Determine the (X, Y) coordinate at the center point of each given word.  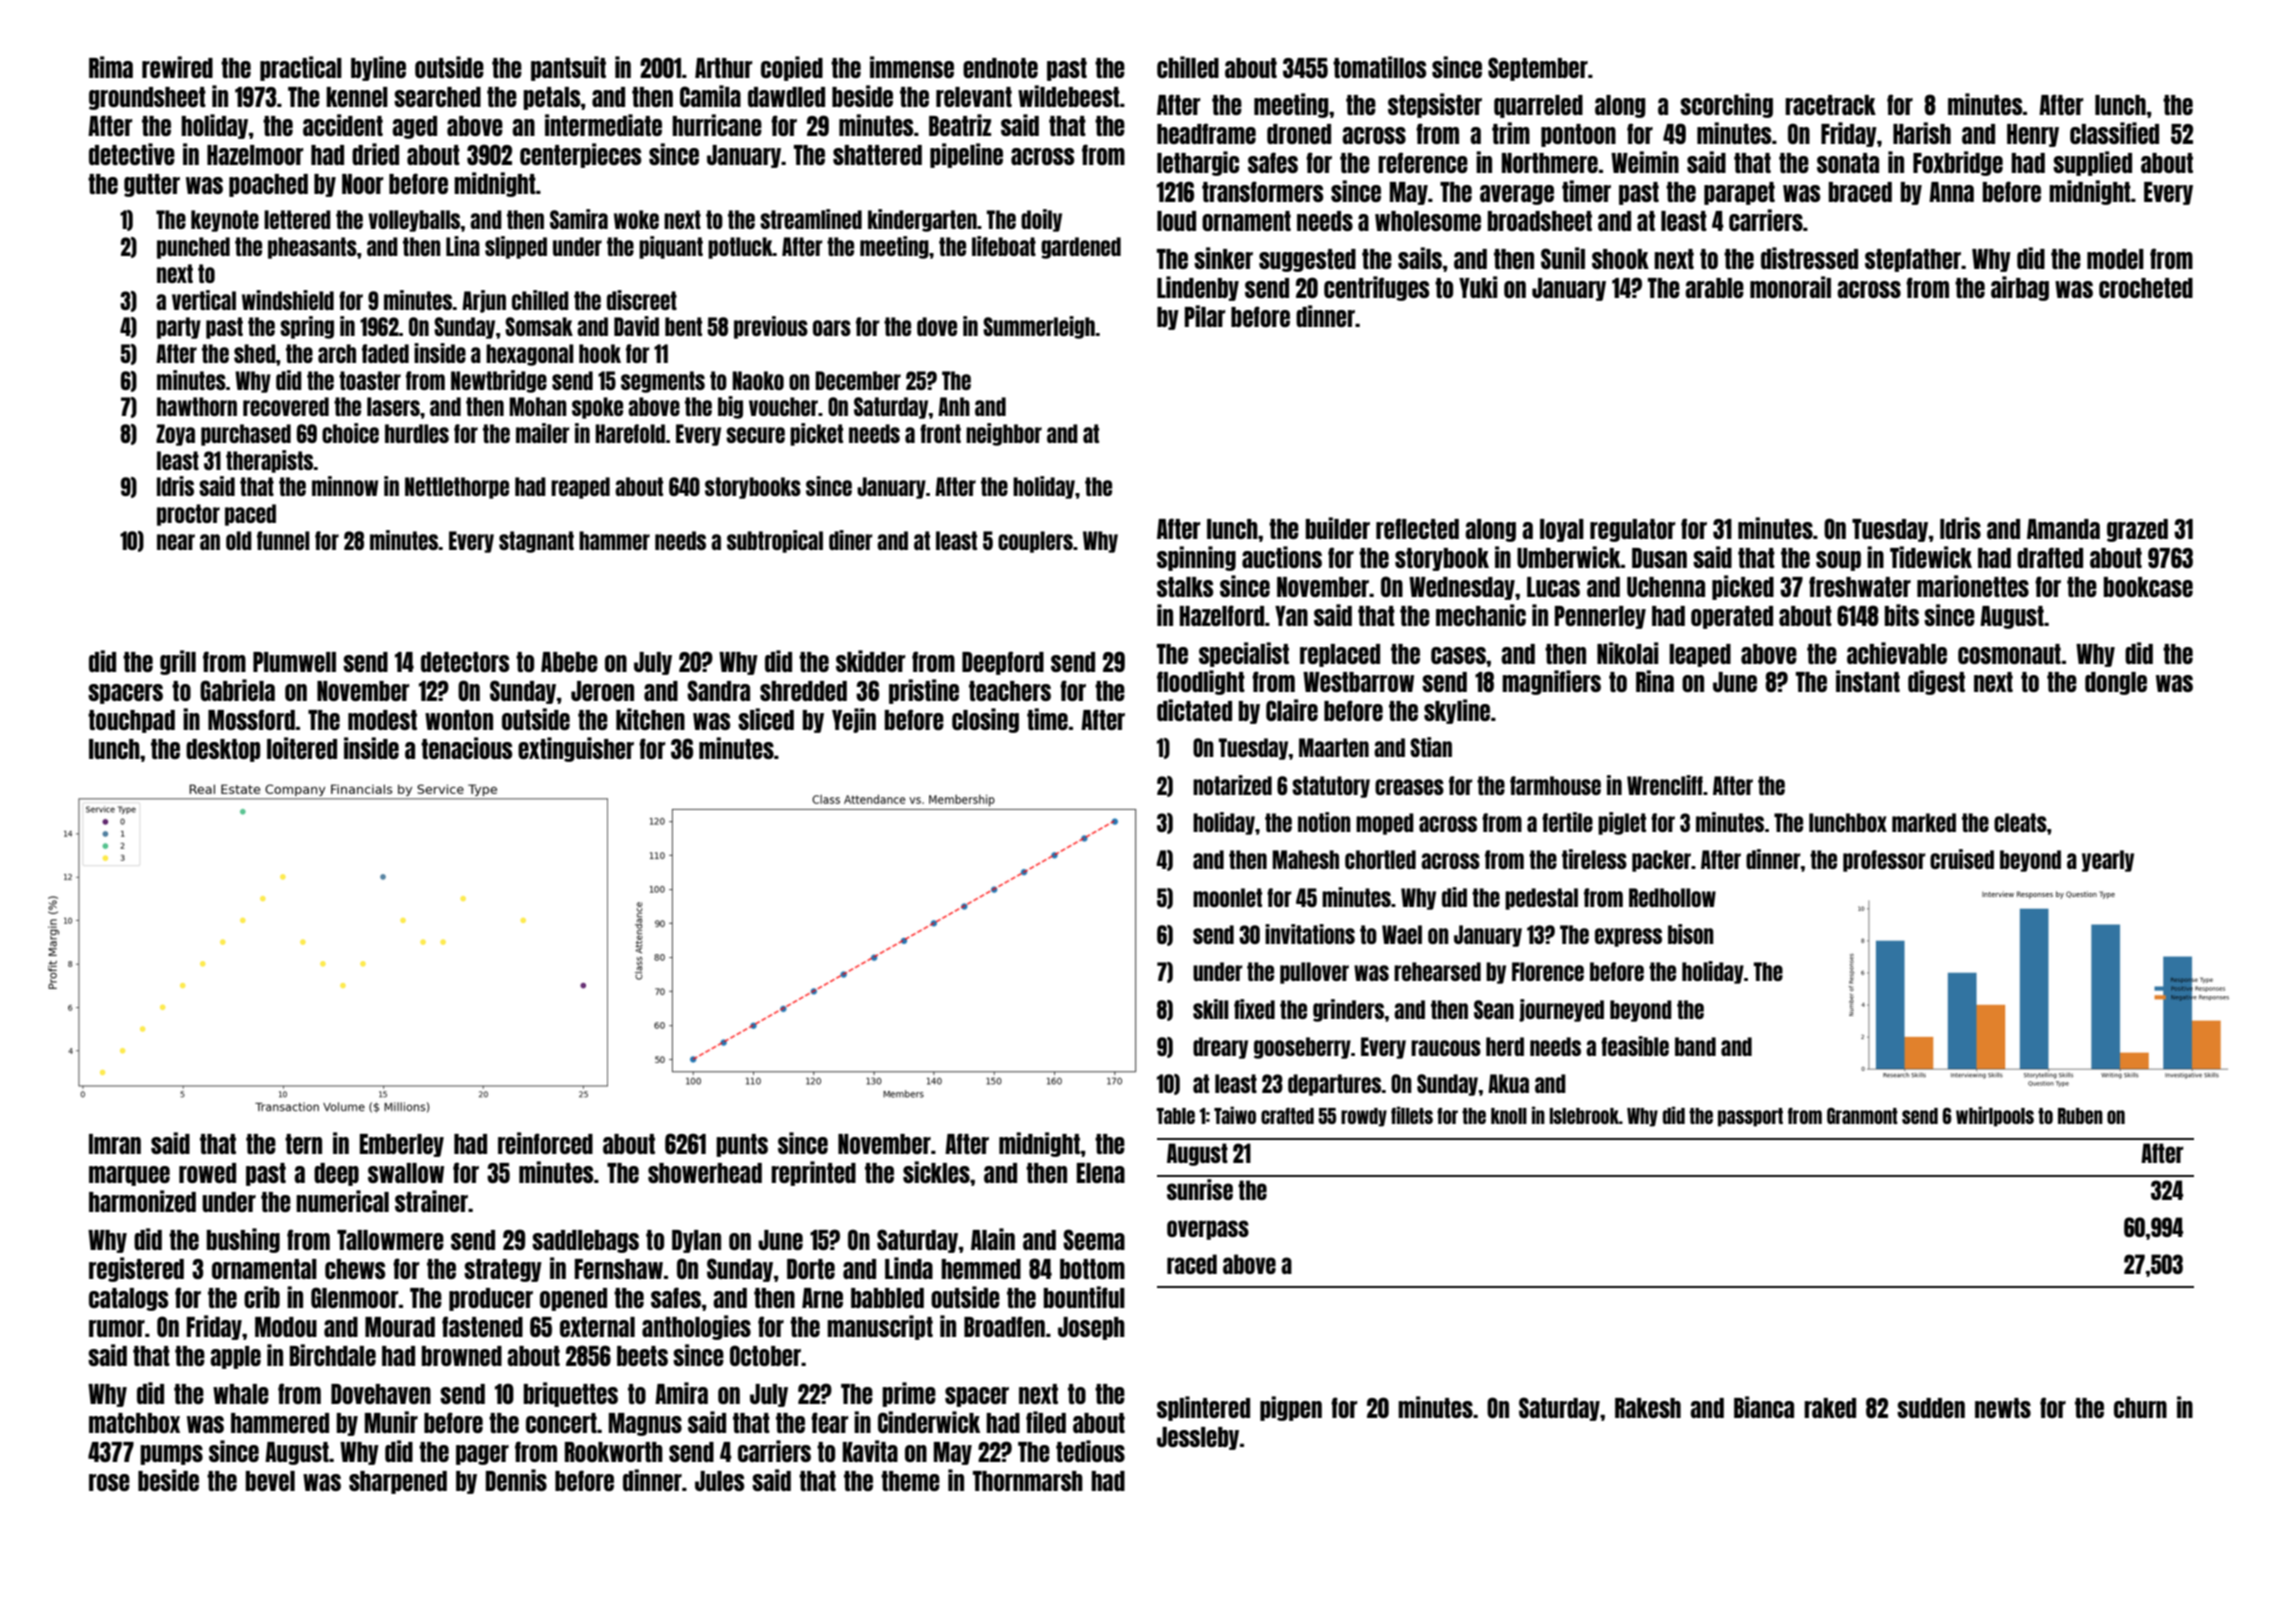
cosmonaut (2009, 654)
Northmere (1550, 163)
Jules (719, 1481)
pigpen (1291, 1408)
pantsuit (568, 68)
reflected (1417, 528)
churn (2140, 1408)
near (176, 542)
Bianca (1764, 1407)
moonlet (1227, 897)
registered (136, 1269)
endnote (1000, 68)
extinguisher (576, 749)
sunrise (1200, 1189)
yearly (2108, 861)
